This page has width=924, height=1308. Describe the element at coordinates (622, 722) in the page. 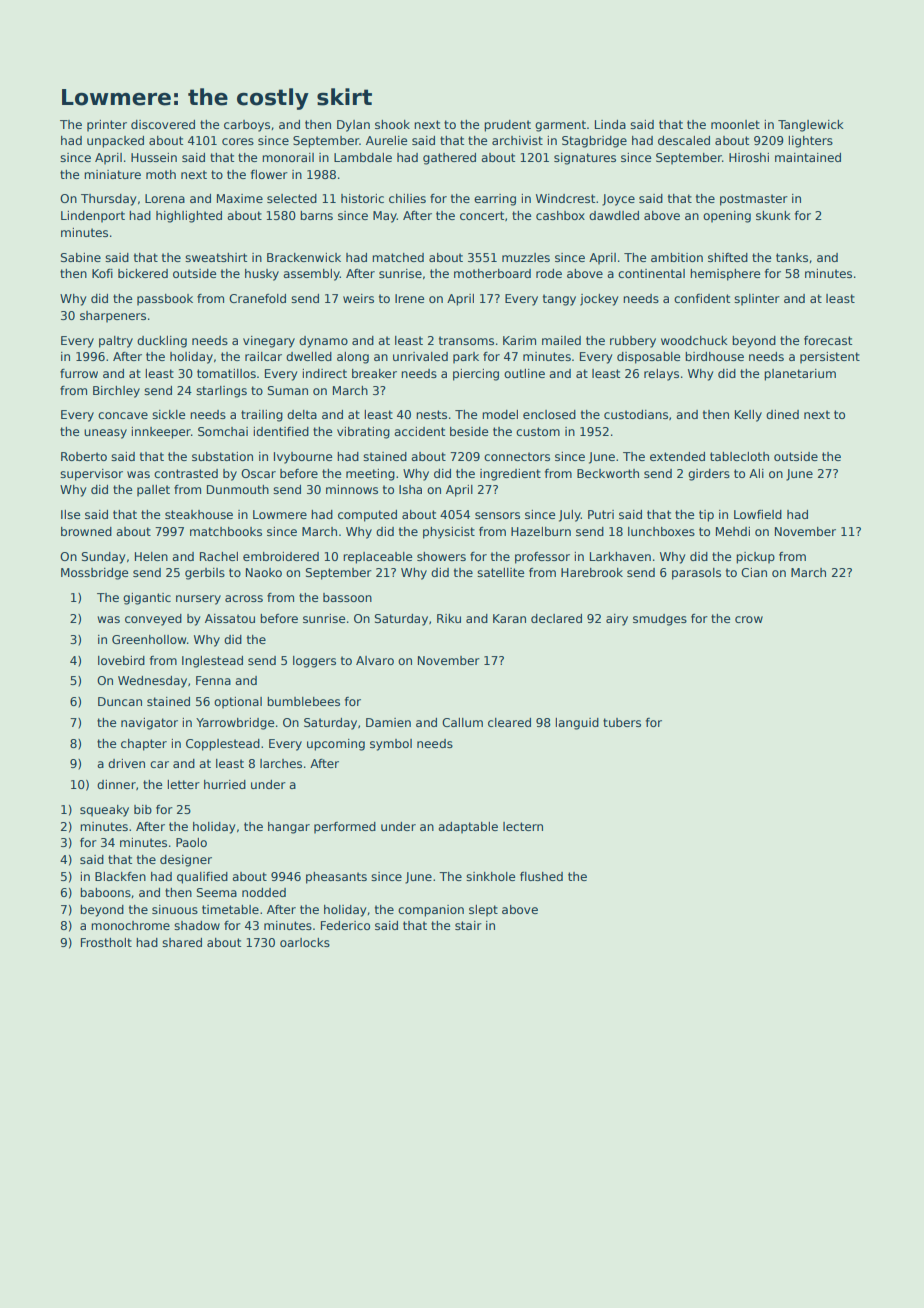

I see `tubers` at that location.
